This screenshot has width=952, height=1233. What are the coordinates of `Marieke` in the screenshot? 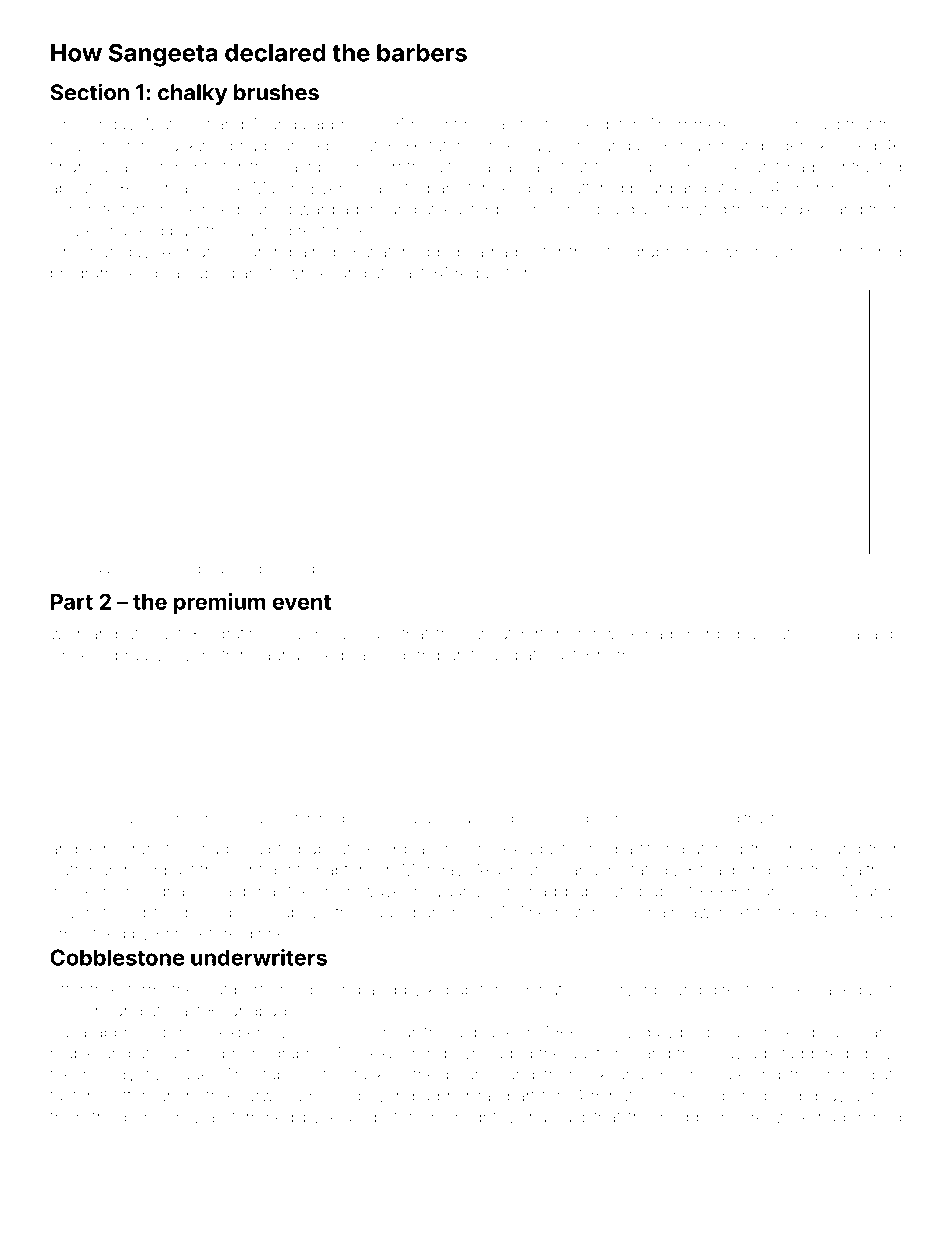 It's located at (556, 818).
